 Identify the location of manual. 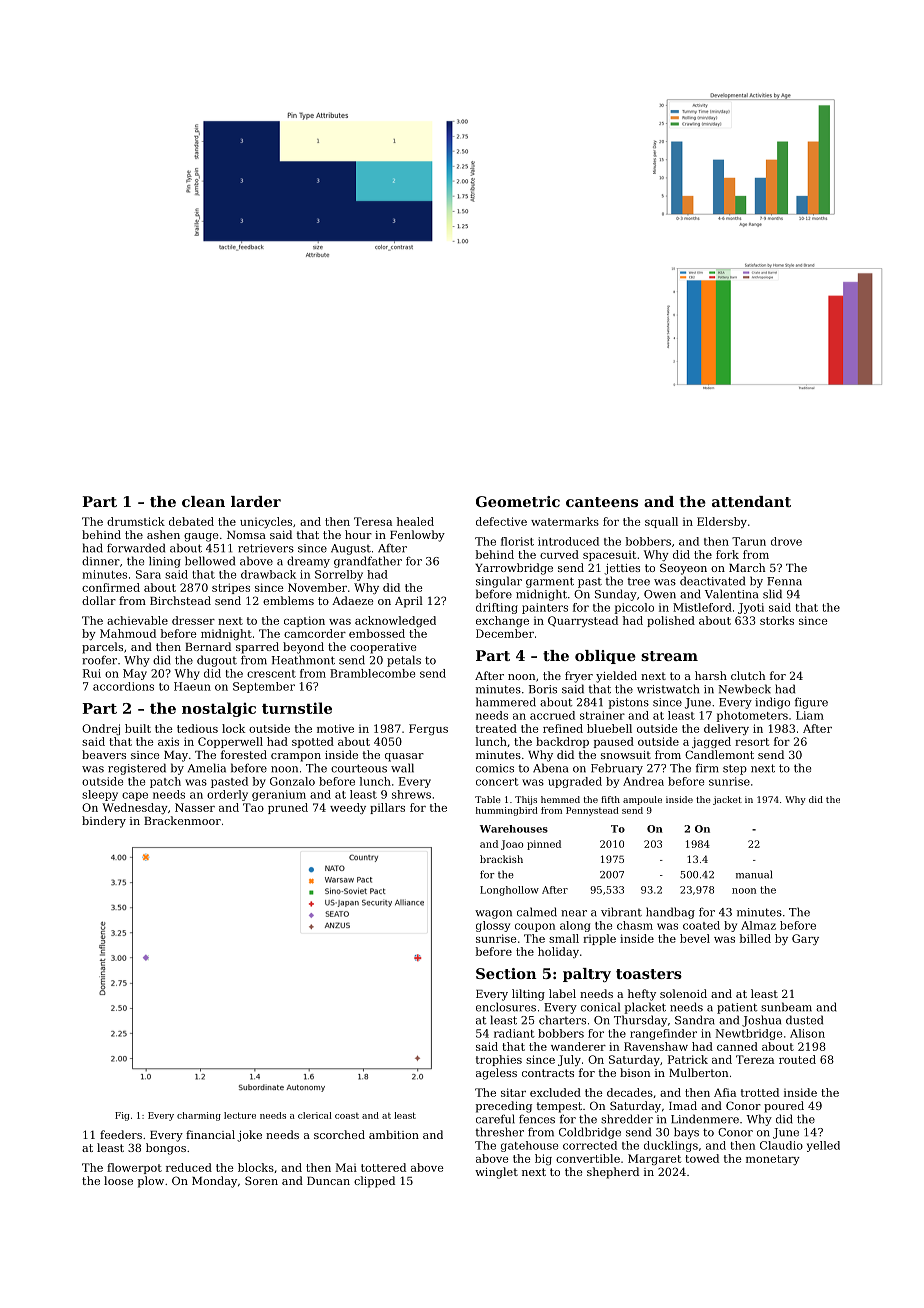
(754, 874).
